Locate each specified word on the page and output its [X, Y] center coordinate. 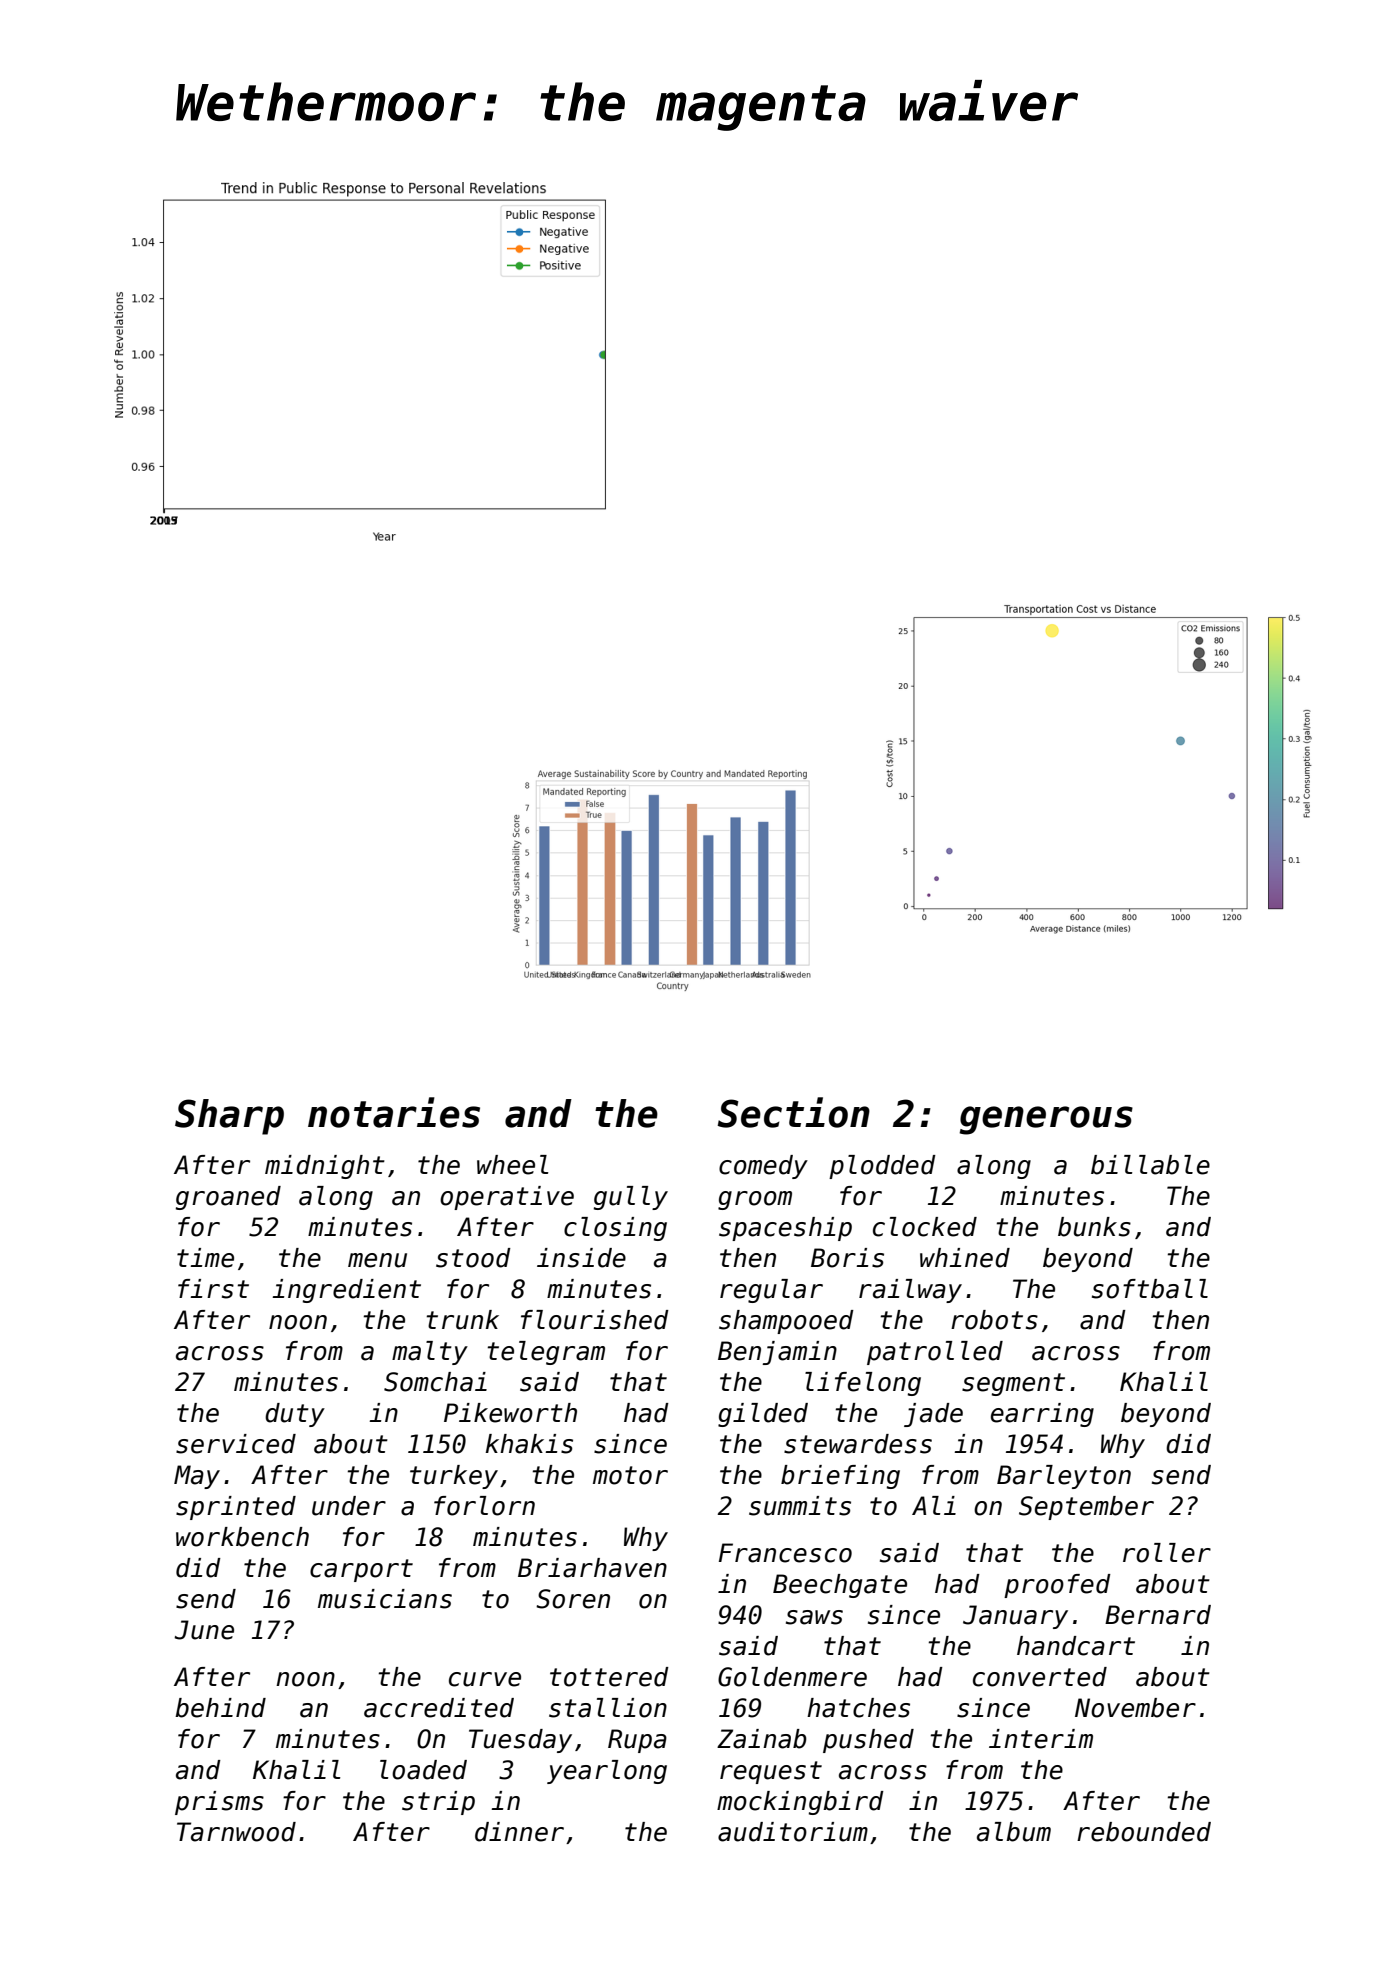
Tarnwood [236, 1832]
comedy [763, 1167]
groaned [228, 1198]
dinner [519, 1832]
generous [1046, 1120]
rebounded [1144, 1832]
